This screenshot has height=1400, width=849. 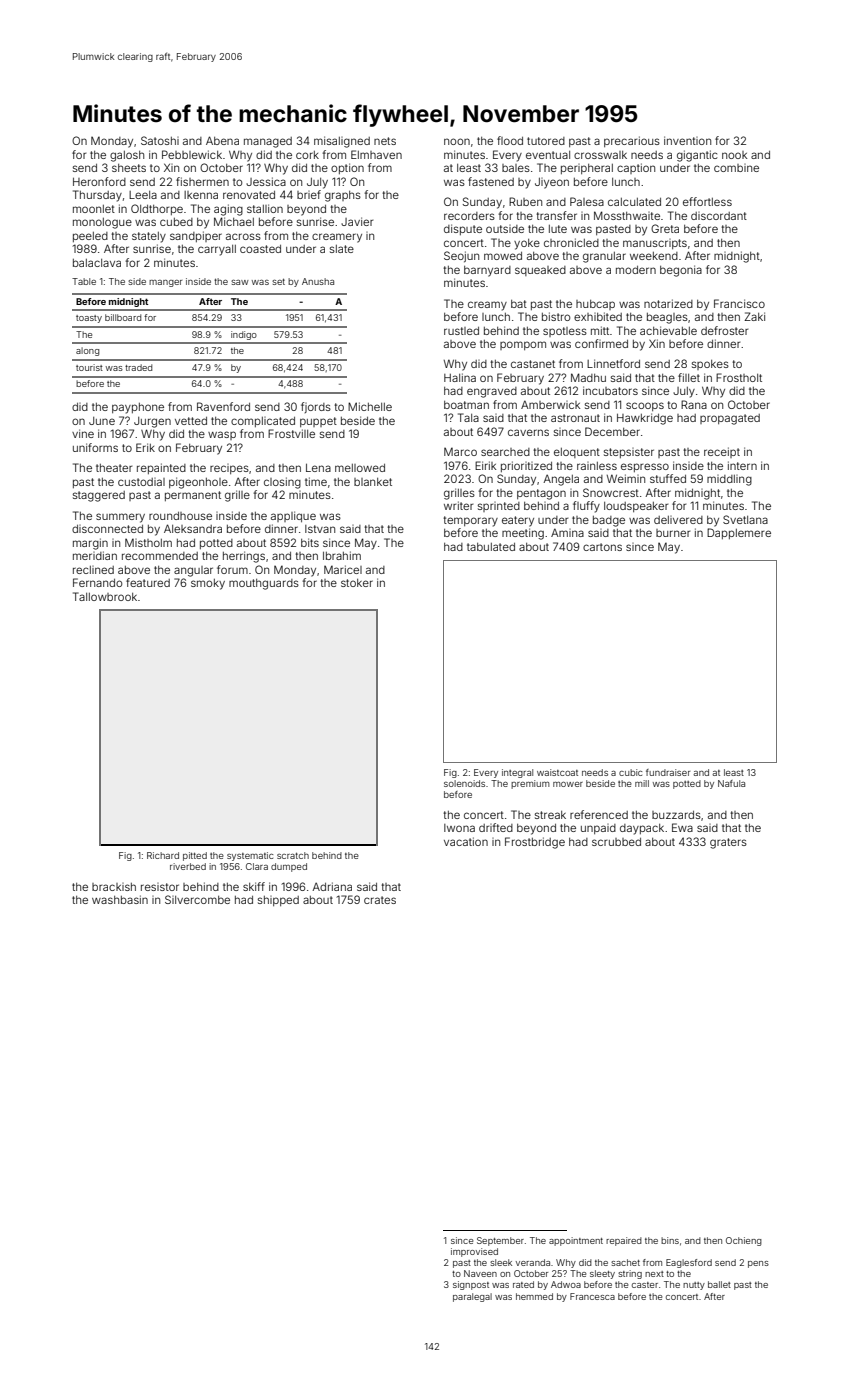 I want to click on Michelle, so click(x=370, y=406).
